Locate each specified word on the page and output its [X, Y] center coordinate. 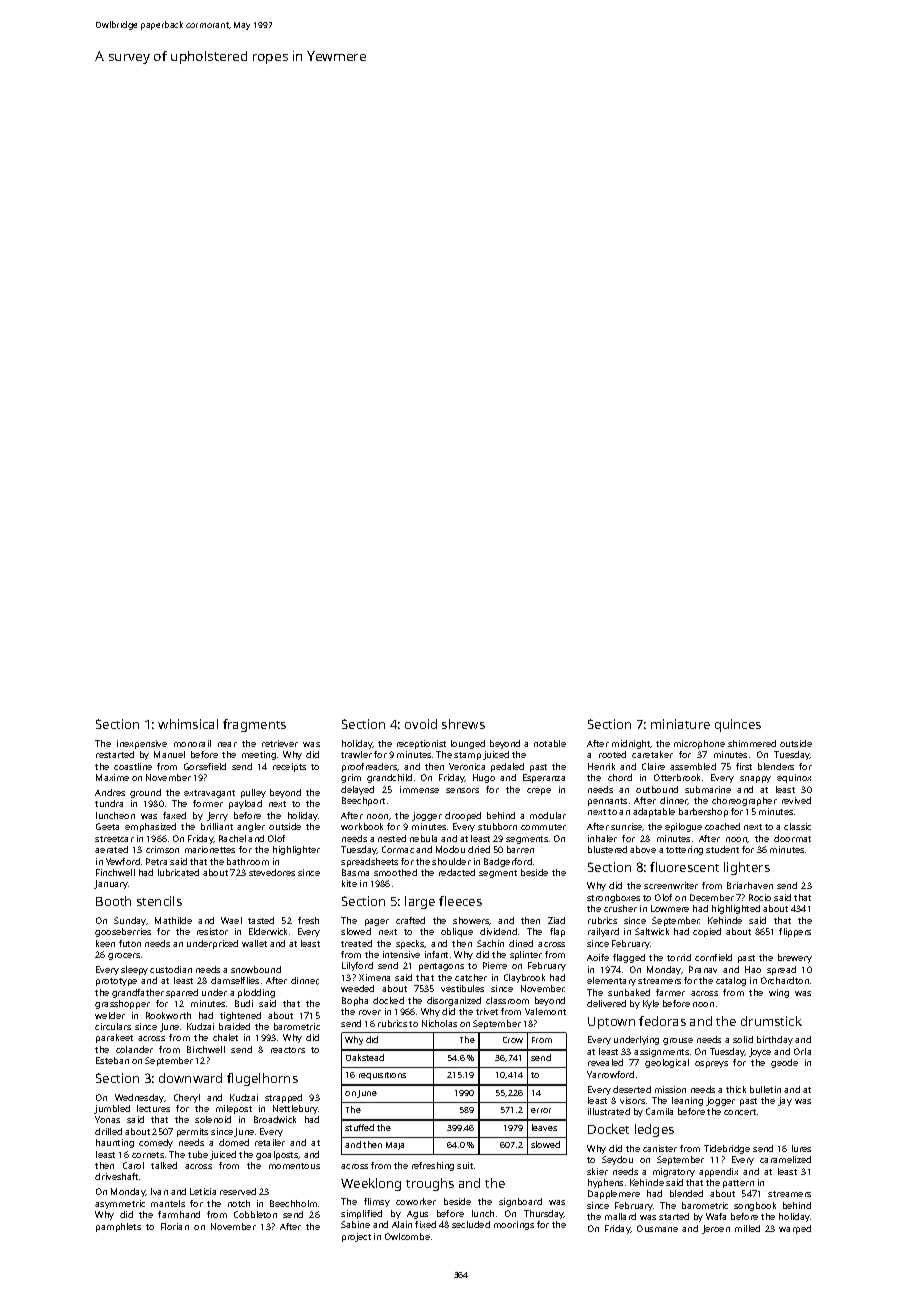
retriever [280, 743]
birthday [775, 1040]
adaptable [654, 812]
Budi [244, 1003]
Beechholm [293, 1203]
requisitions [382, 1076]
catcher [471, 977]
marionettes [210, 849]
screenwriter [671, 885]
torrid [679, 957]
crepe [539, 791]
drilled [108, 1131]
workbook [362, 826]
